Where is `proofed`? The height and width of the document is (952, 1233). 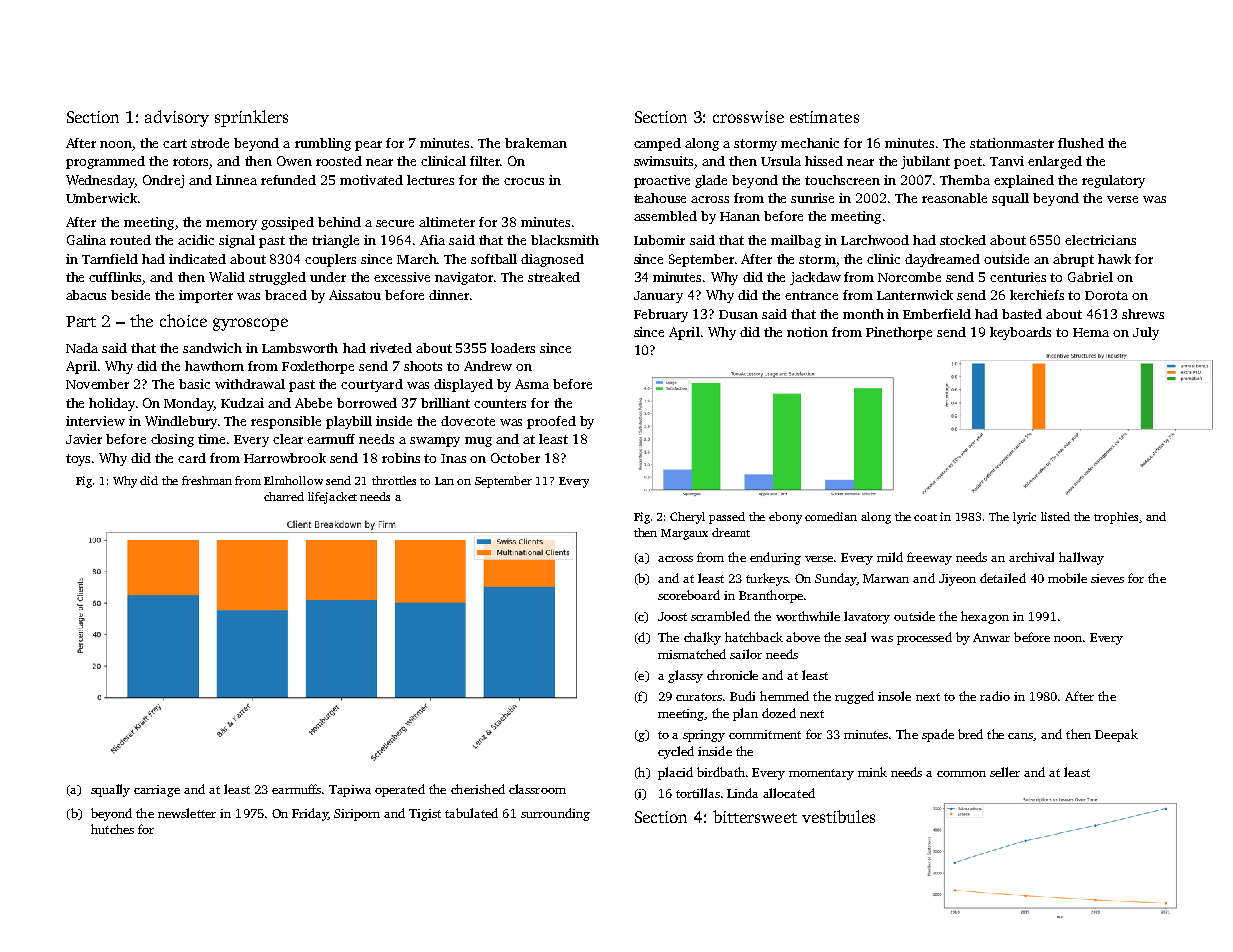 proofed is located at coordinates (551, 422).
